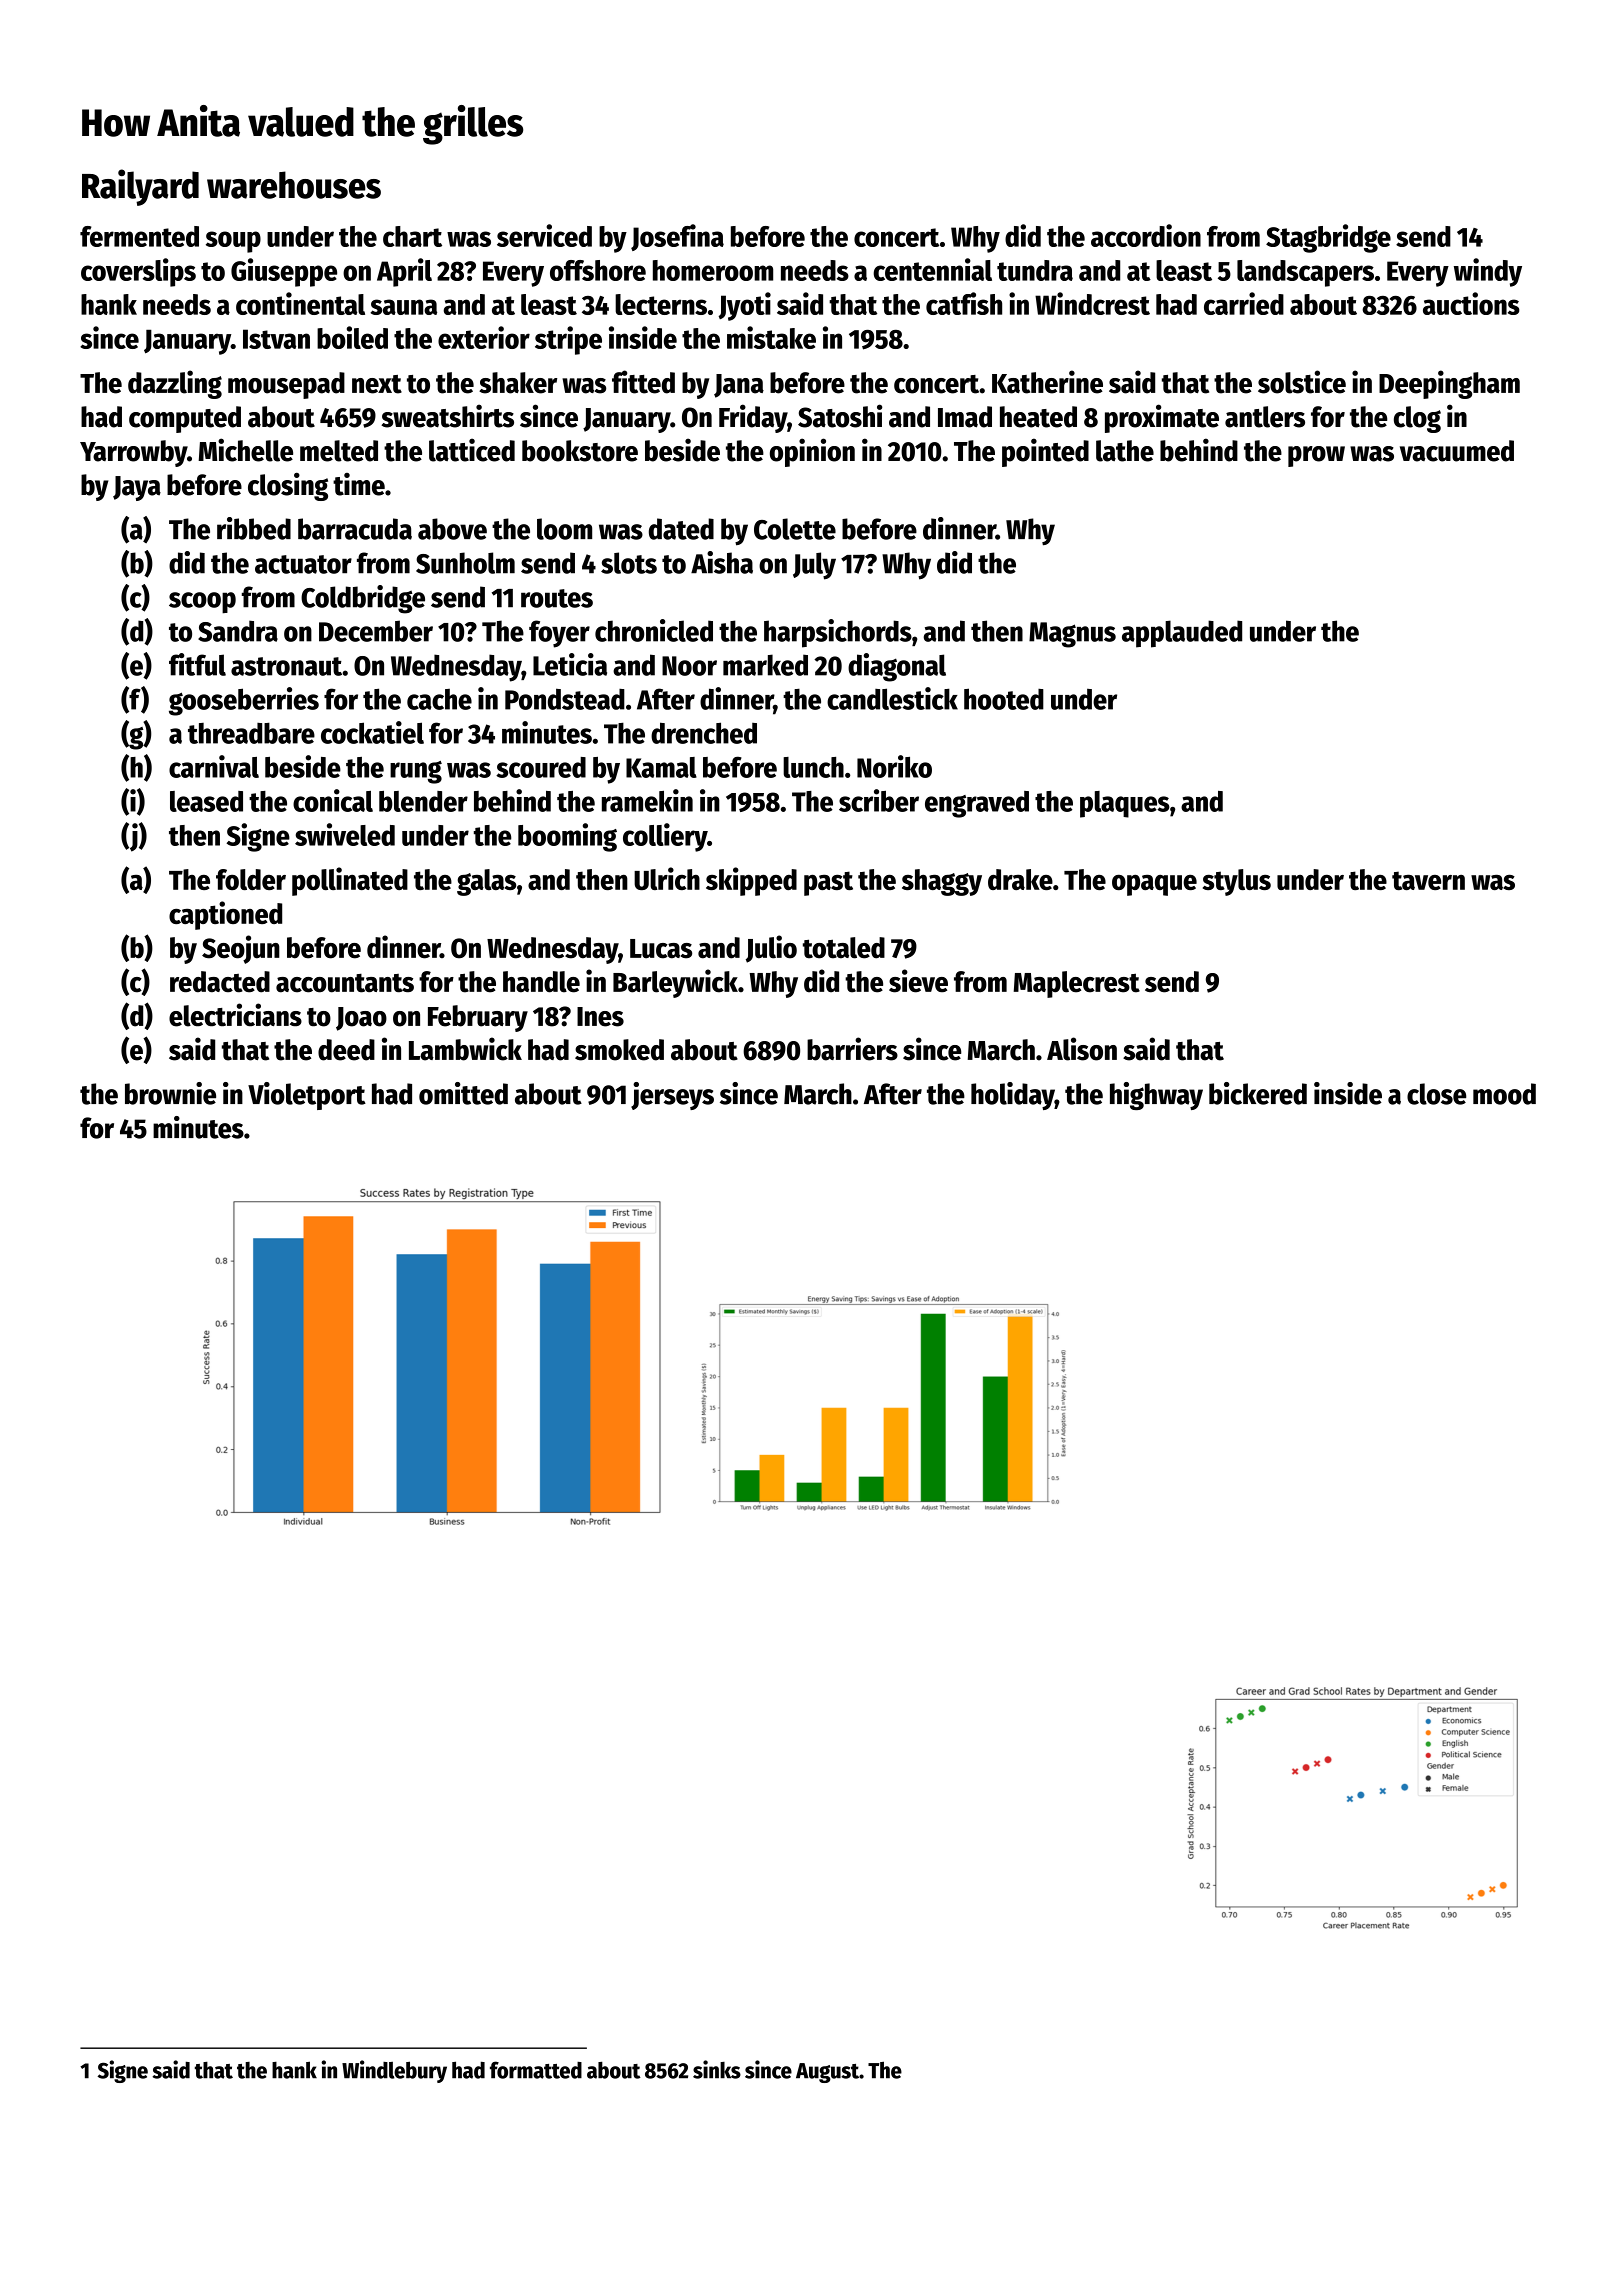 This screenshot has width=1620, height=2292. I want to click on close, so click(1436, 1094).
